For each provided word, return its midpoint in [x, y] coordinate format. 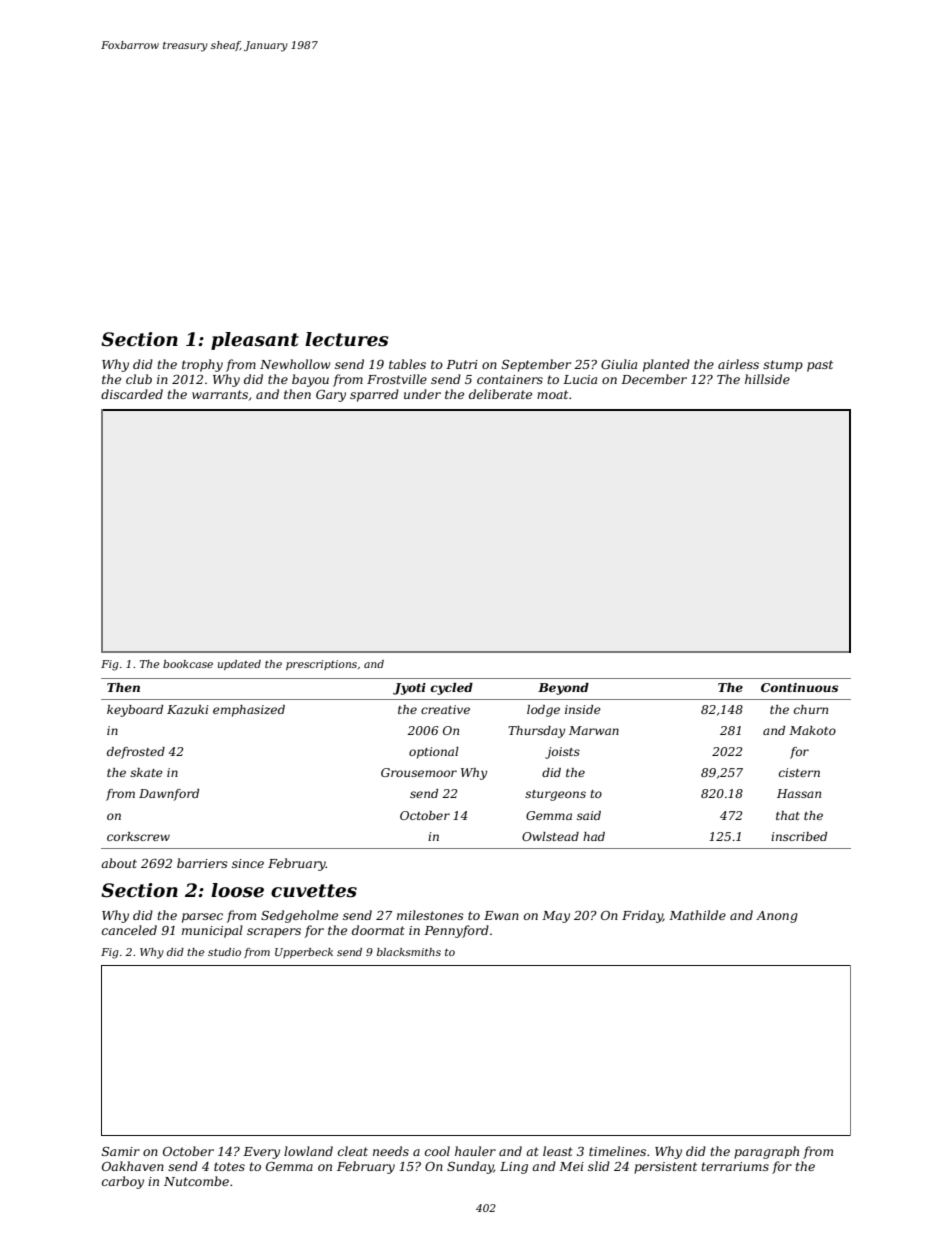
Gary [331, 396]
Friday [642, 916]
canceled [129, 930]
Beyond [563, 689]
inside [583, 709]
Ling [514, 1168]
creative [445, 709]
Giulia [619, 364]
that [788, 815]
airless [738, 364]
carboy [123, 1182]
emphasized [249, 711]
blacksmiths [409, 952]
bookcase [188, 664]
